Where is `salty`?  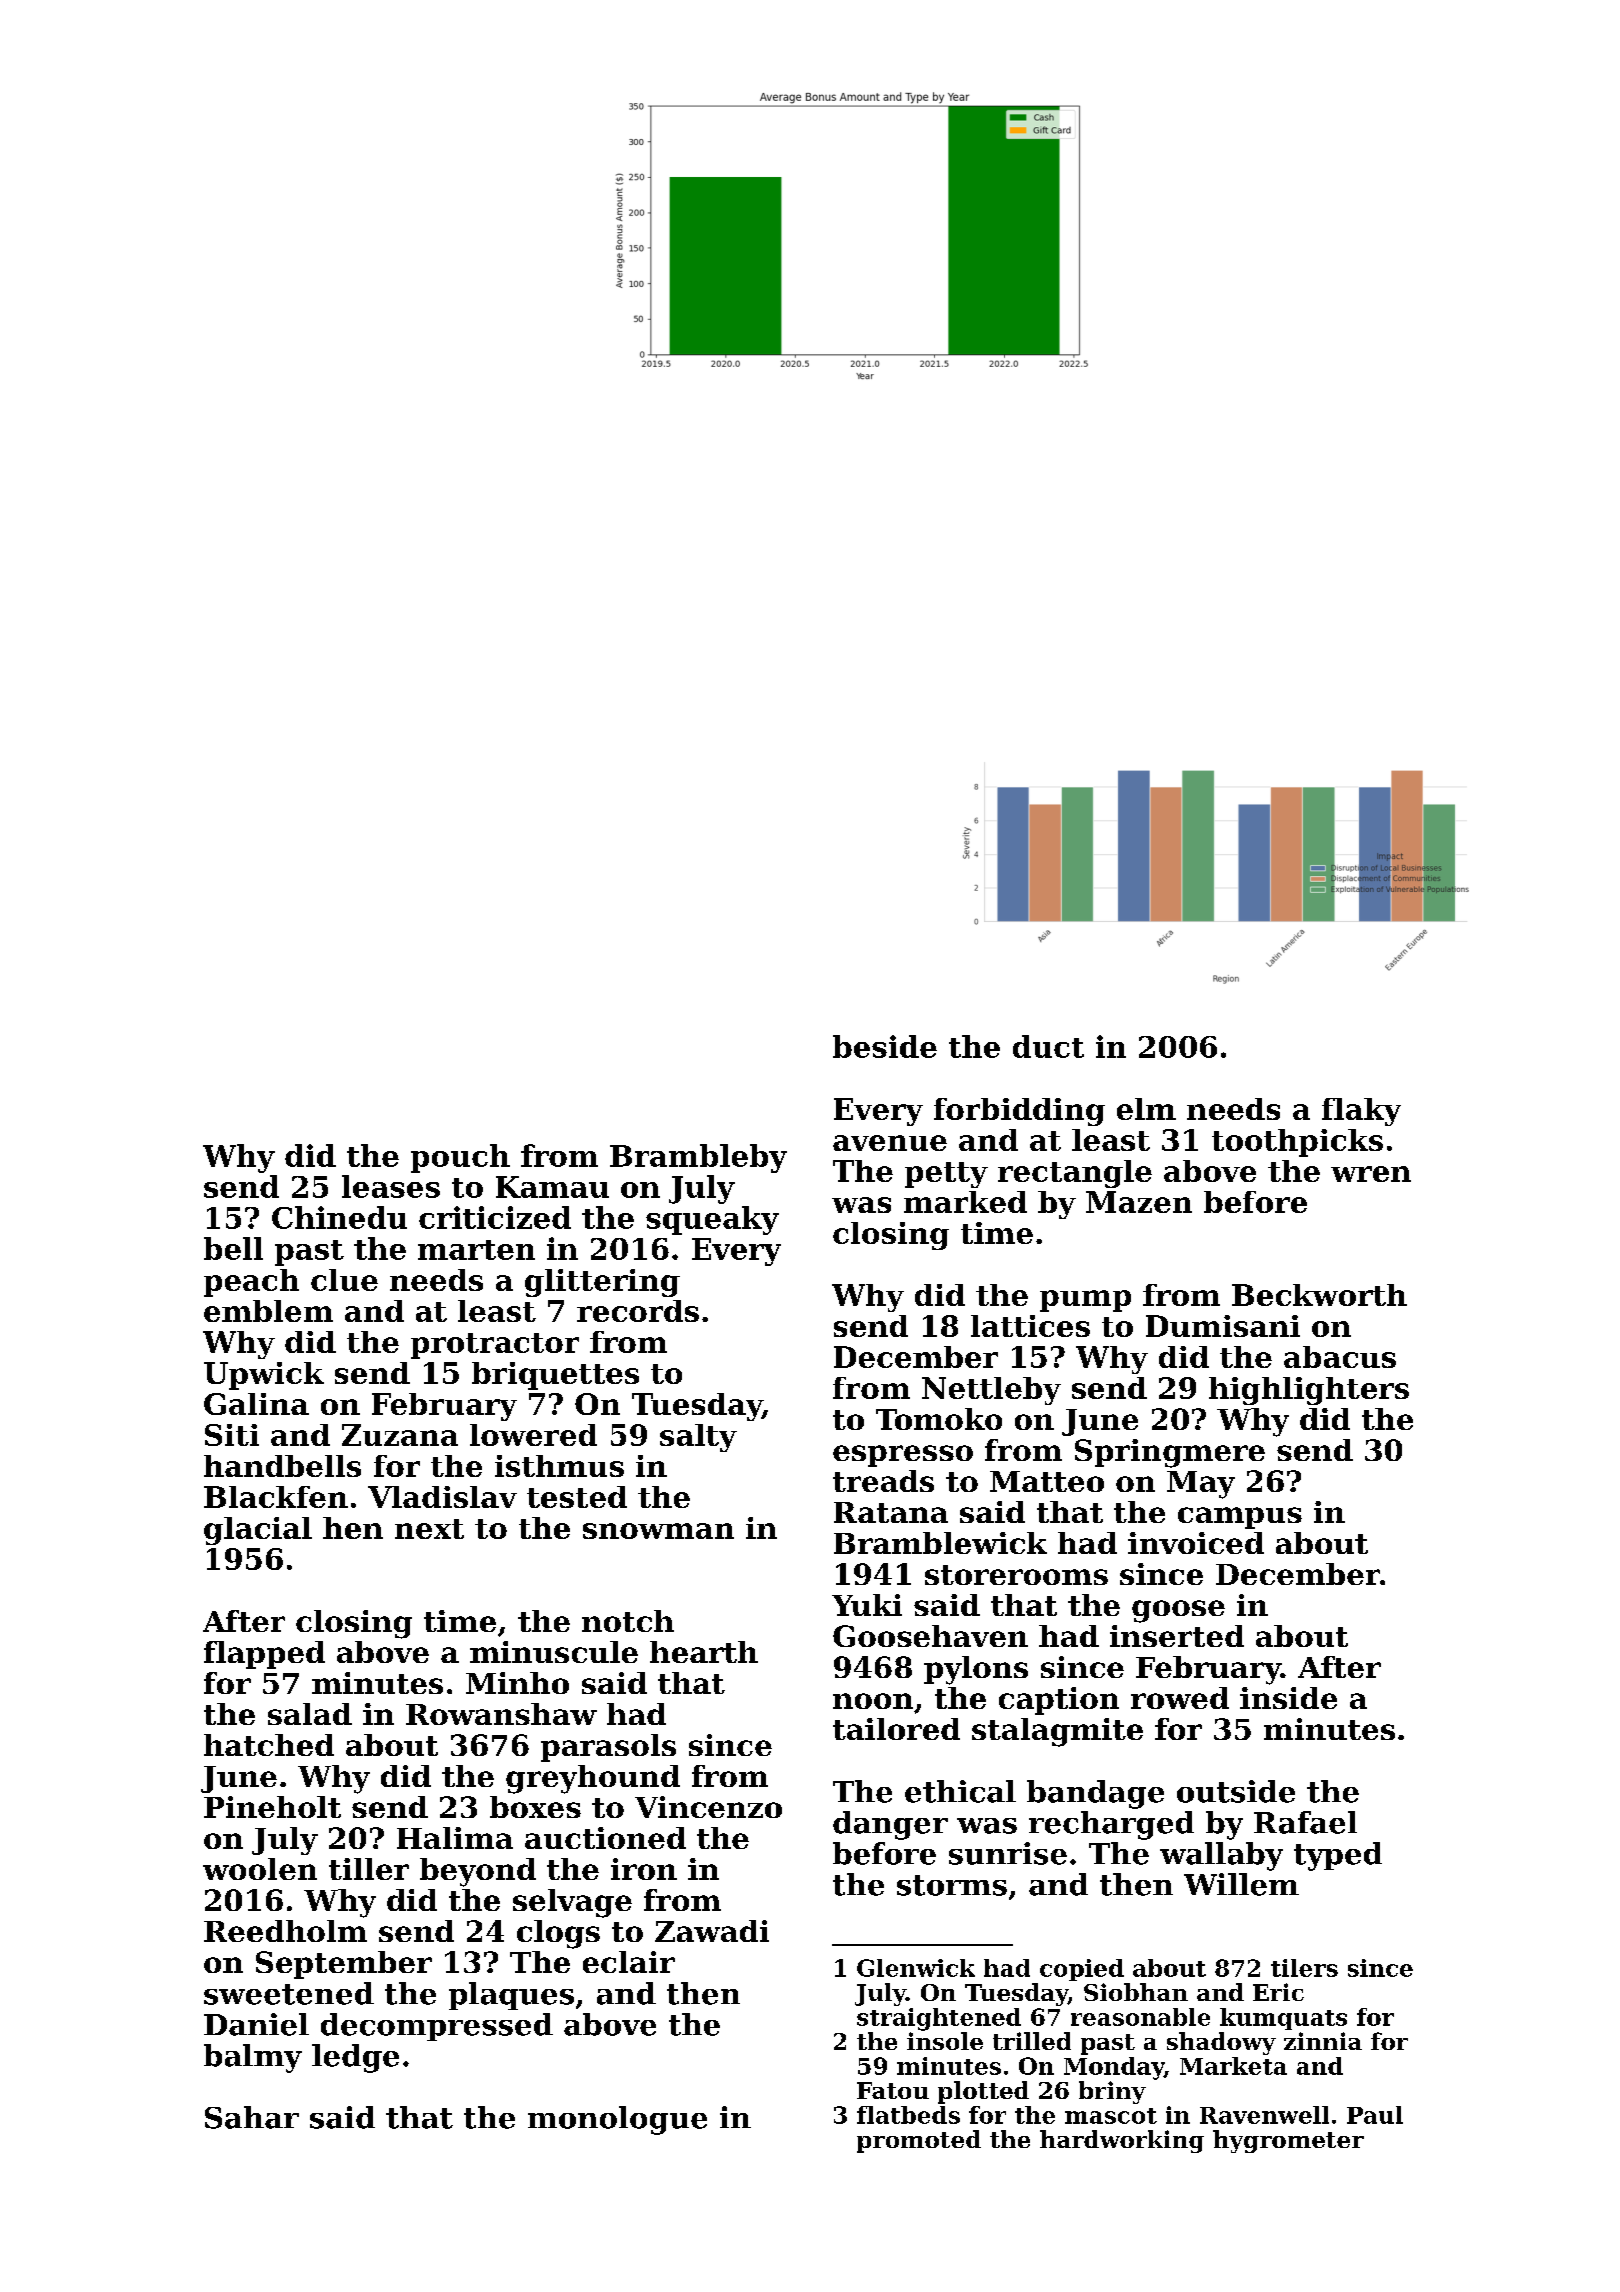
salty is located at coordinates (698, 1438).
